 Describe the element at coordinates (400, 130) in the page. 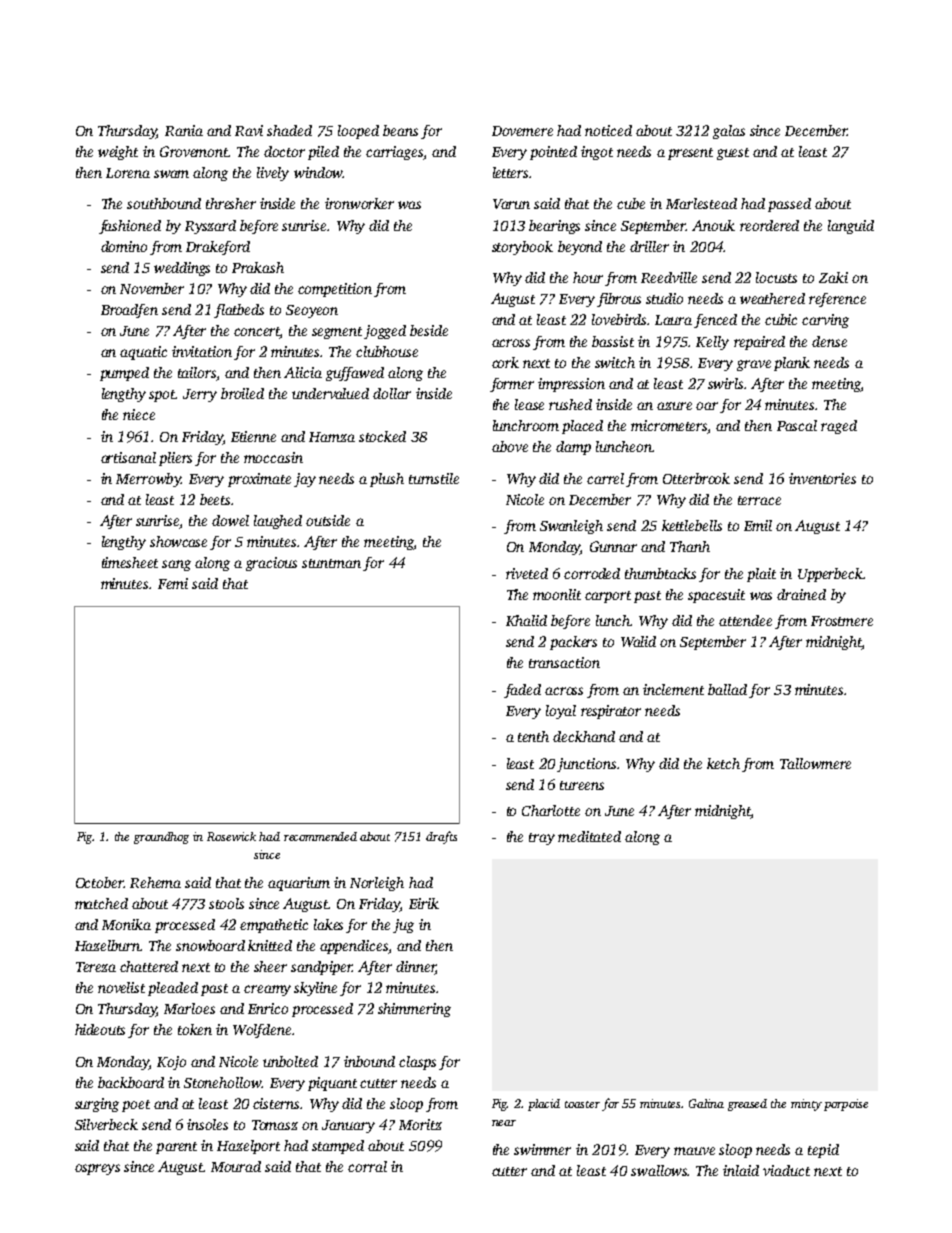

I see `beans` at that location.
